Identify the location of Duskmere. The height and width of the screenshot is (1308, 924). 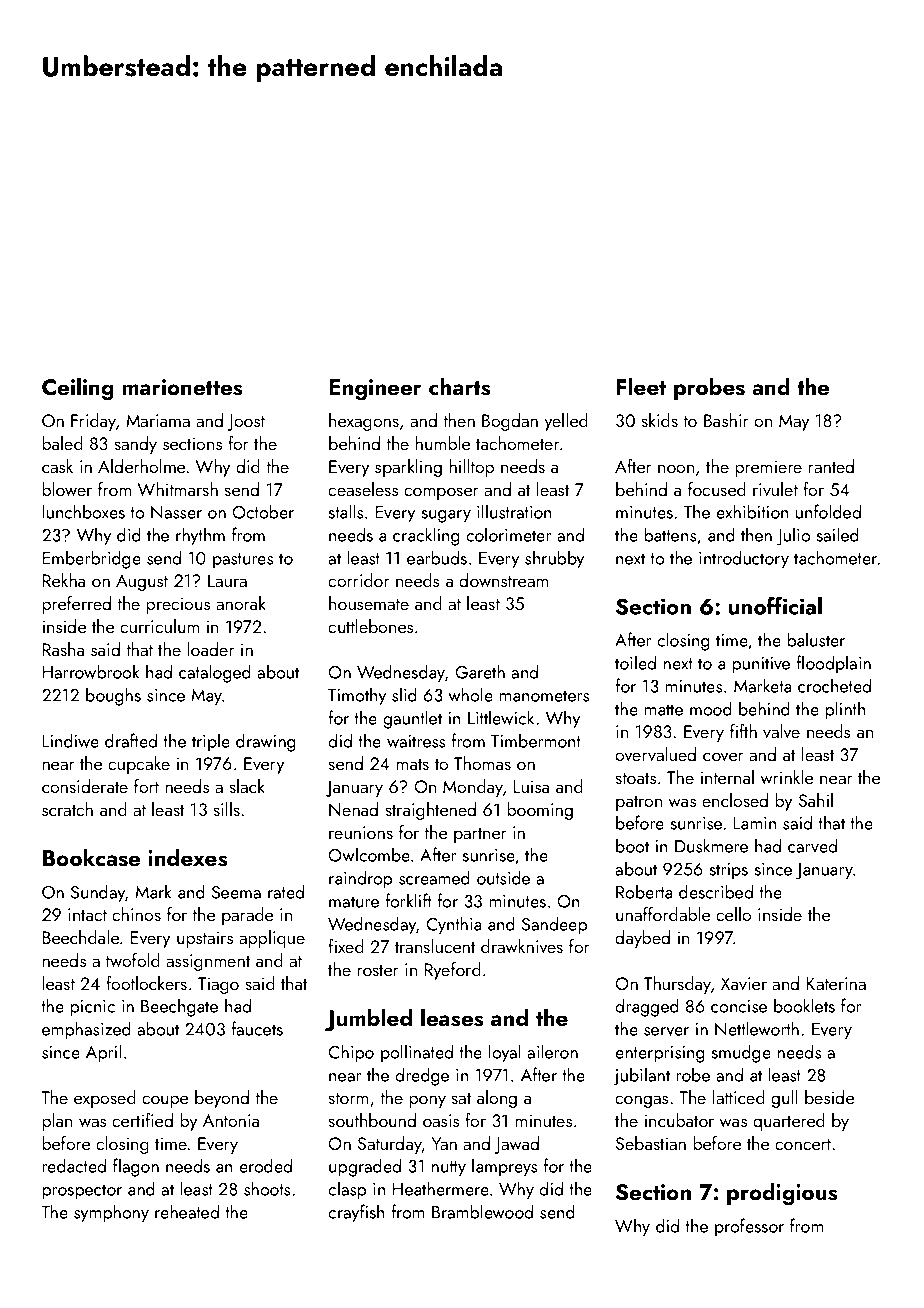
(711, 845).
